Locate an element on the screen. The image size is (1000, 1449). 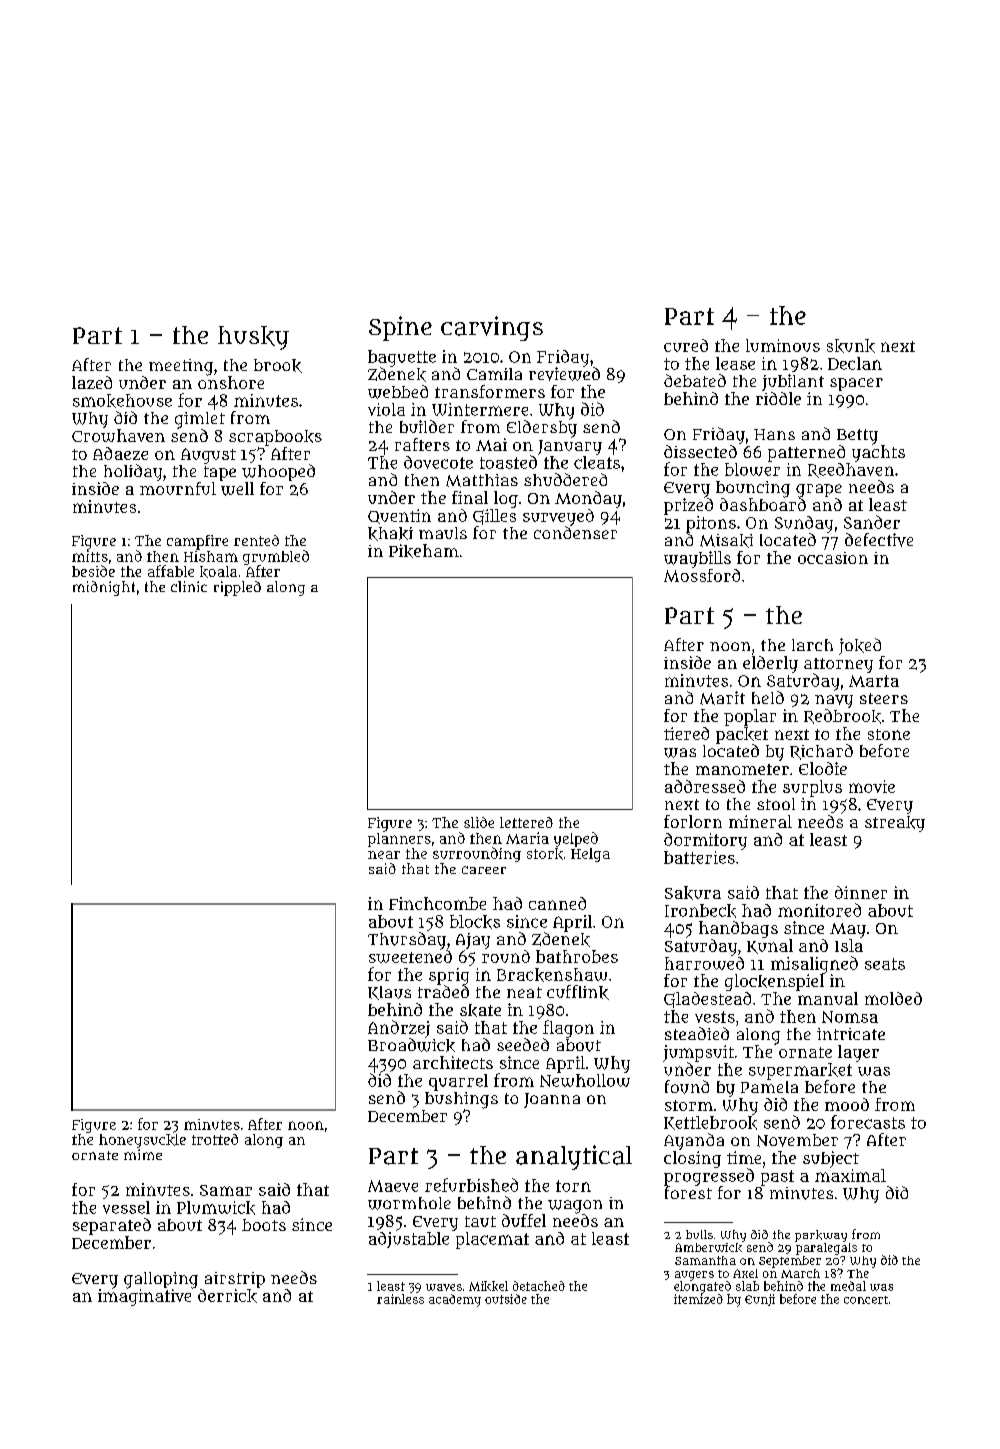
dovecote is located at coordinates (438, 462).
